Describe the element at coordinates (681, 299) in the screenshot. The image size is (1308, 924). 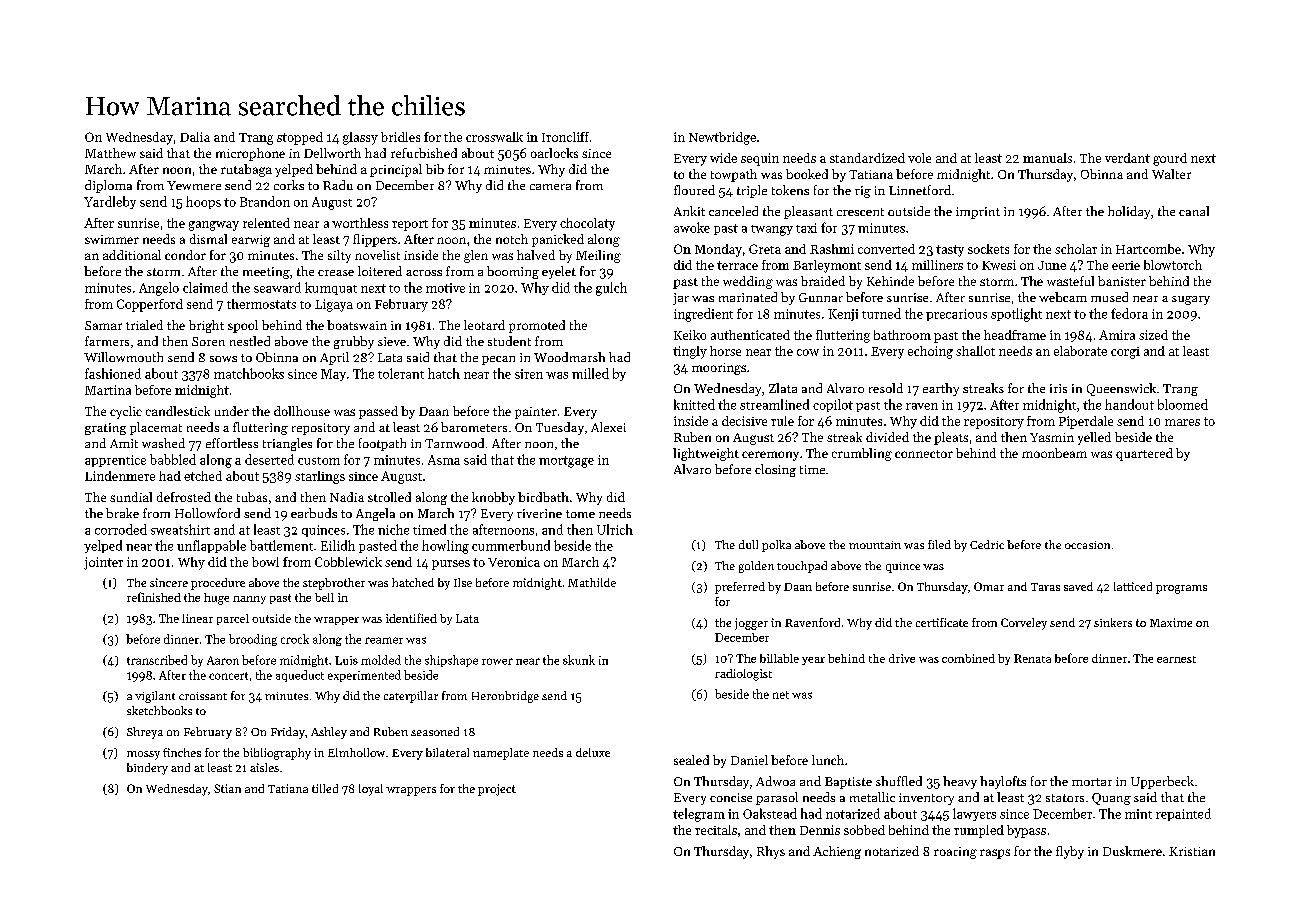
I see `jar` at that location.
